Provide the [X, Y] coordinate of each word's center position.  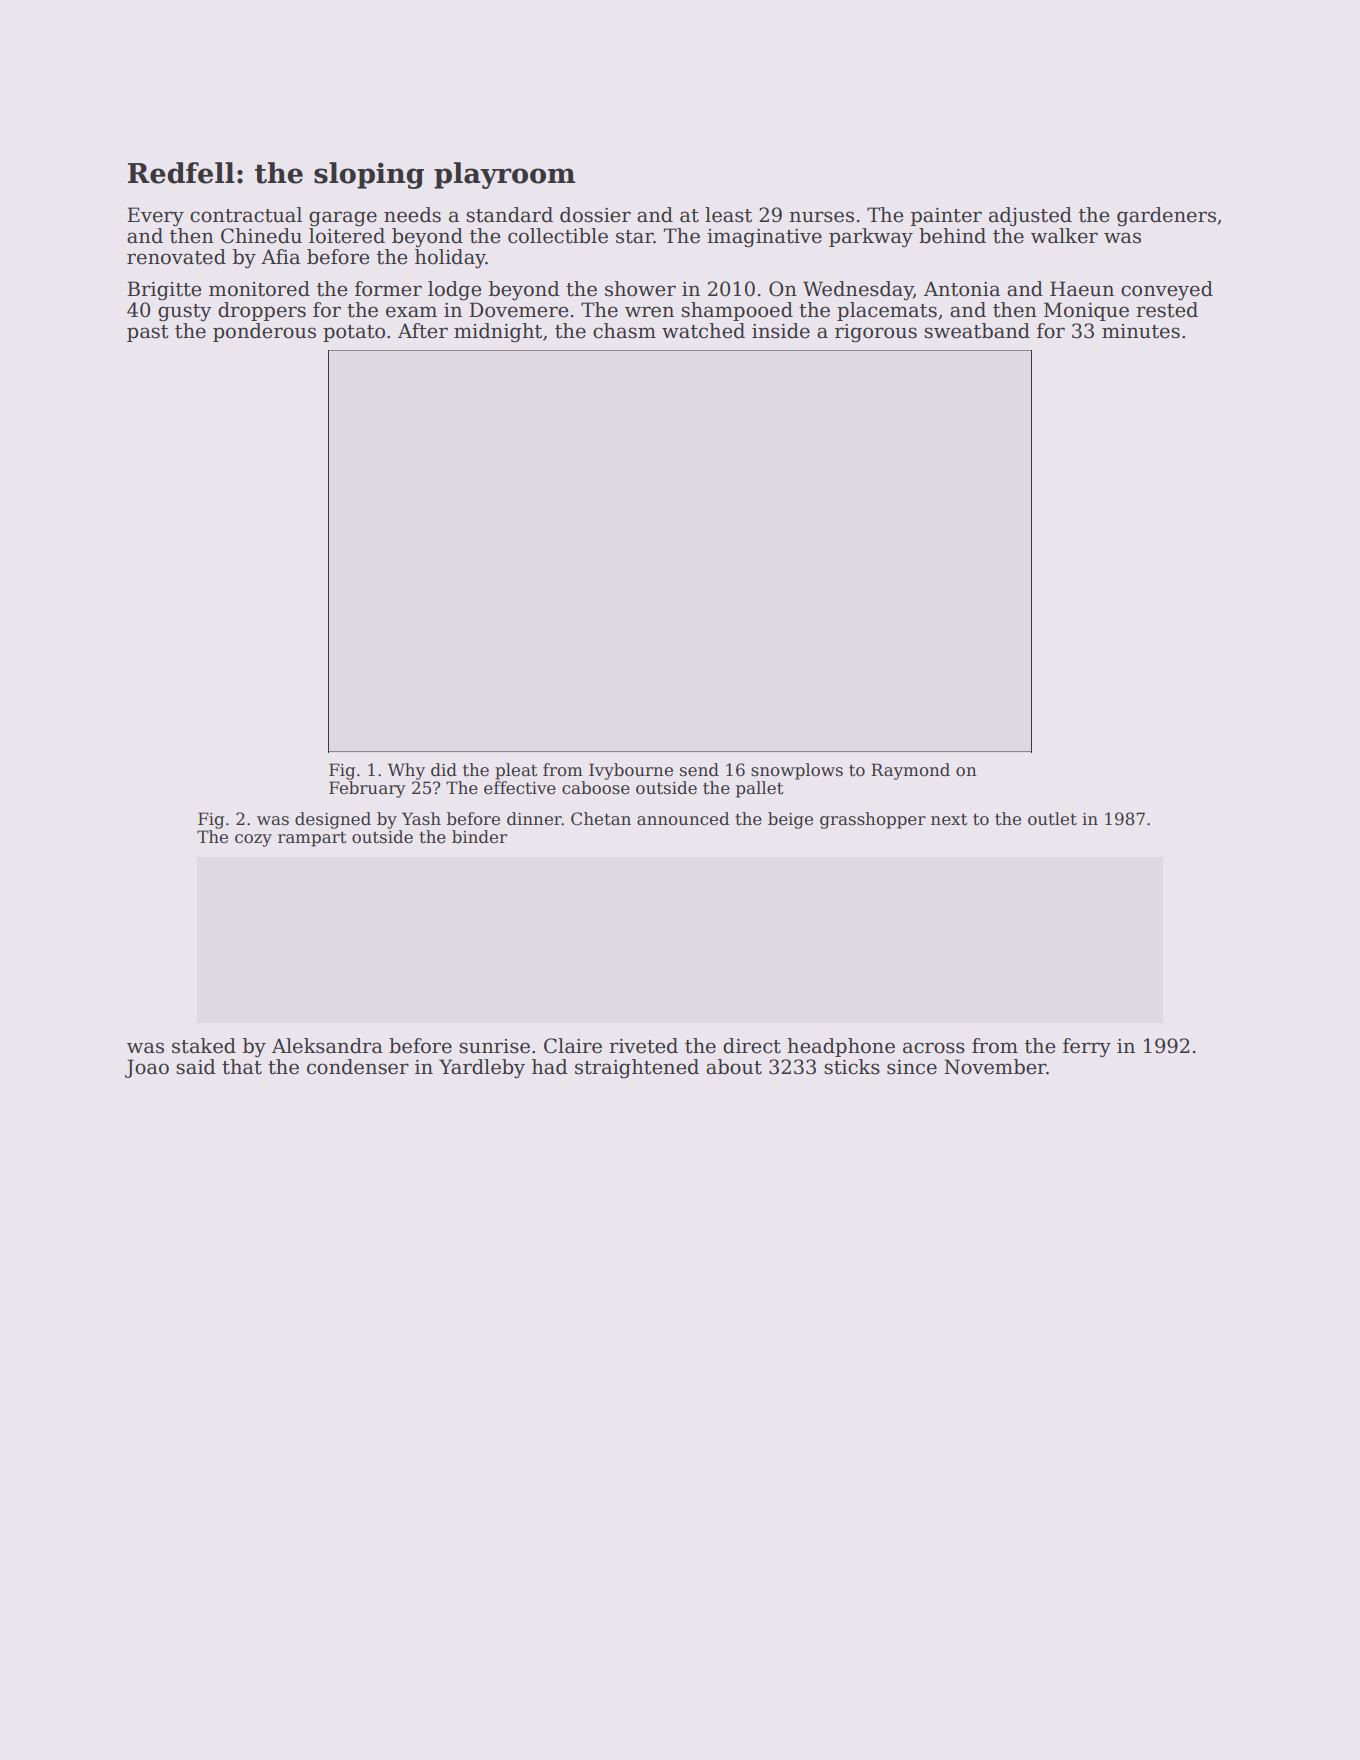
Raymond [910, 771]
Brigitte [164, 291]
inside [781, 331]
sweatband [977, 331]
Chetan [601, 819]
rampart [312, 839]
